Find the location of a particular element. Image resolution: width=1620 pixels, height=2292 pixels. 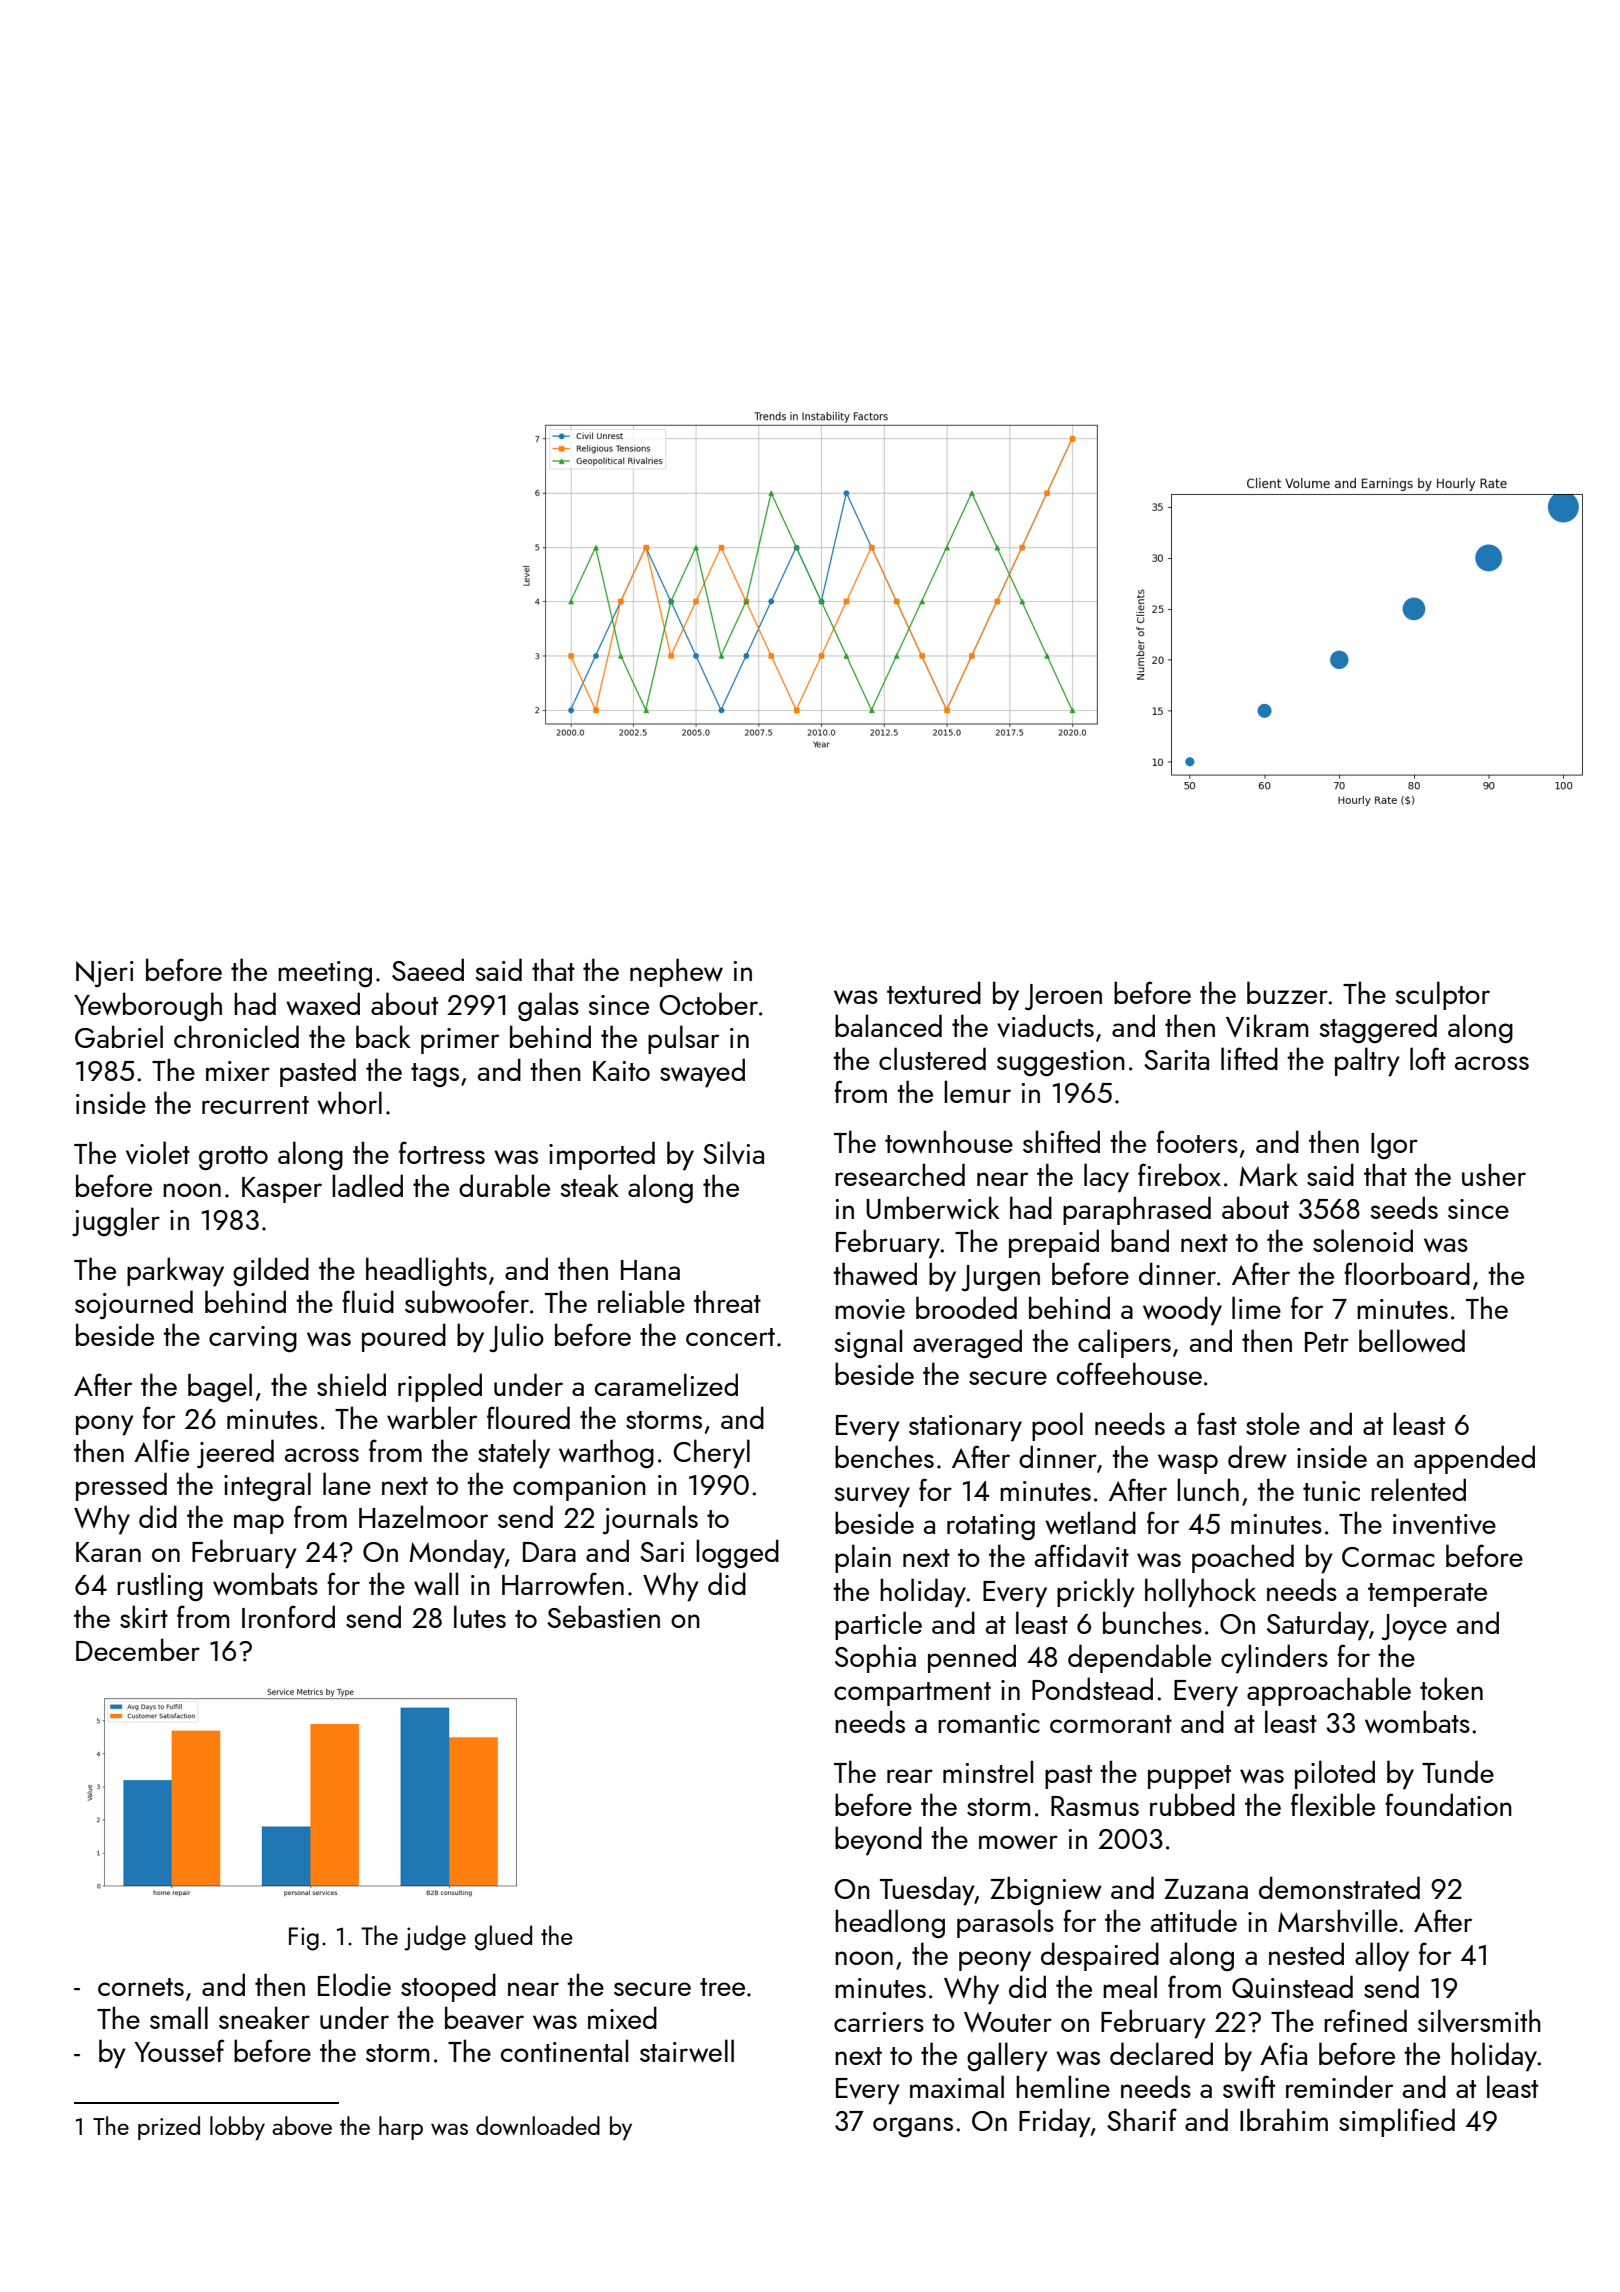

buzzer is located at coordinates (1287, 992).
